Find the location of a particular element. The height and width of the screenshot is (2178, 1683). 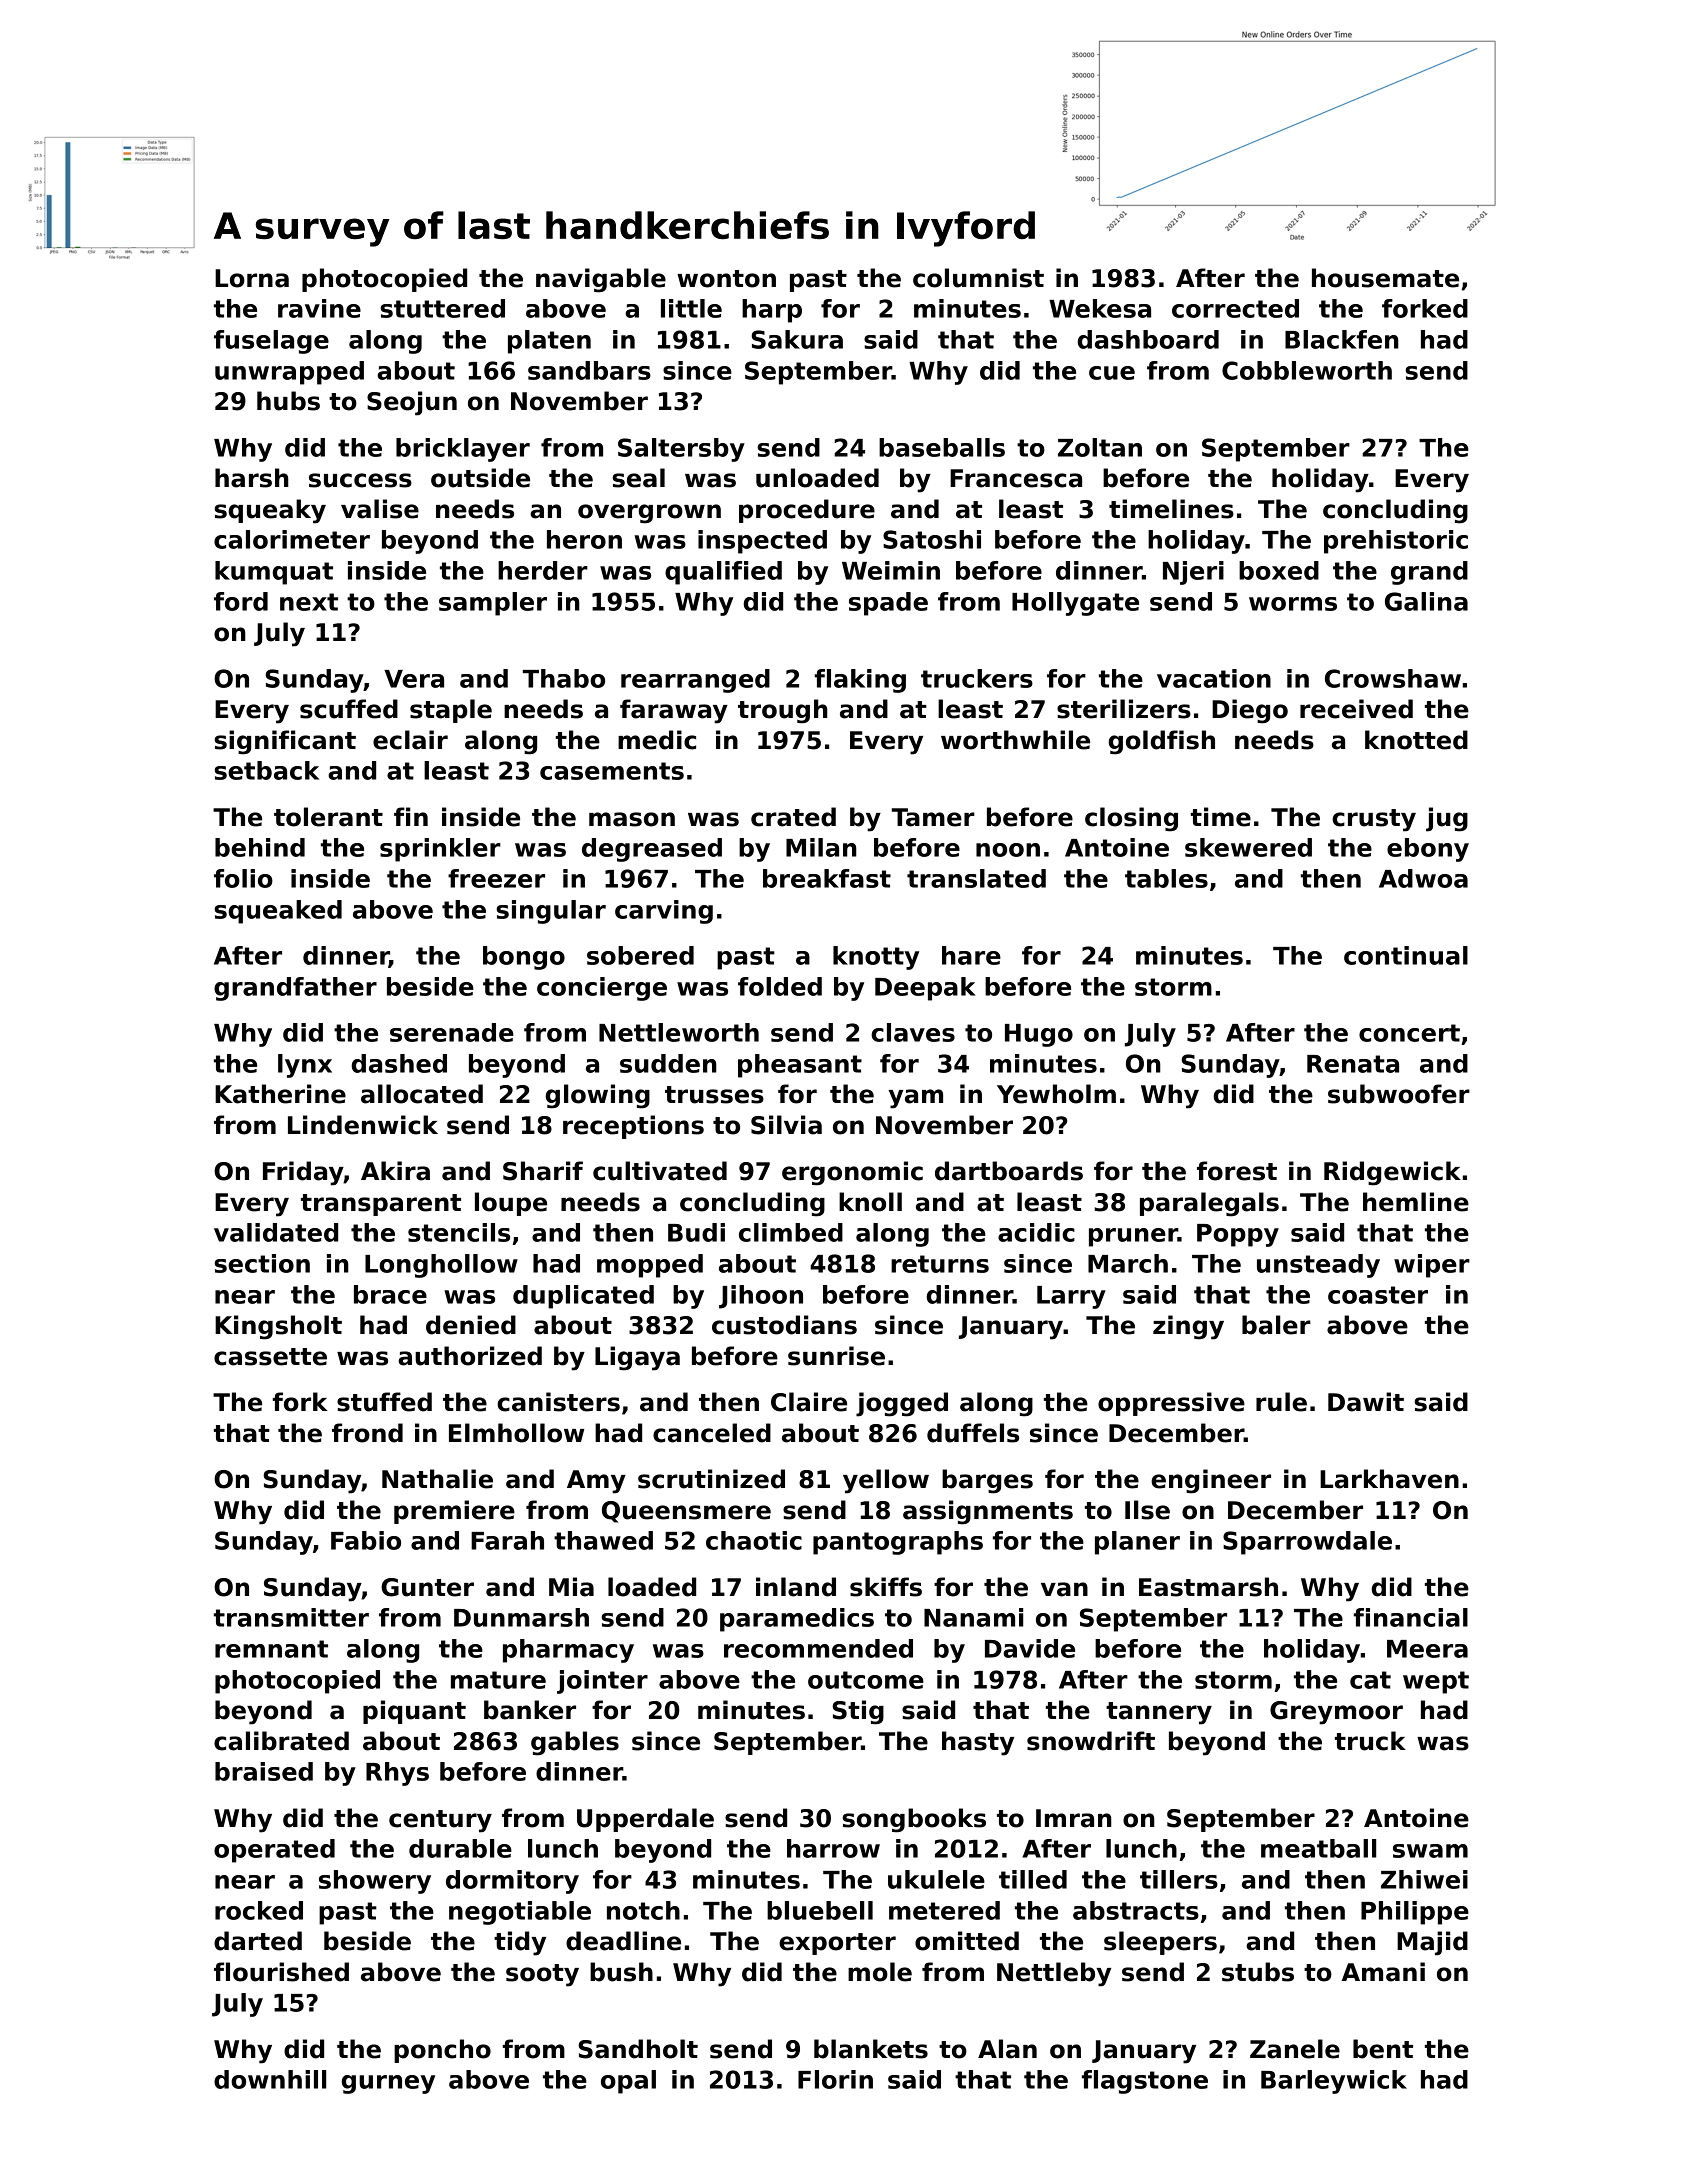

Cobbleworth is located at coordinates (1307, 370).
